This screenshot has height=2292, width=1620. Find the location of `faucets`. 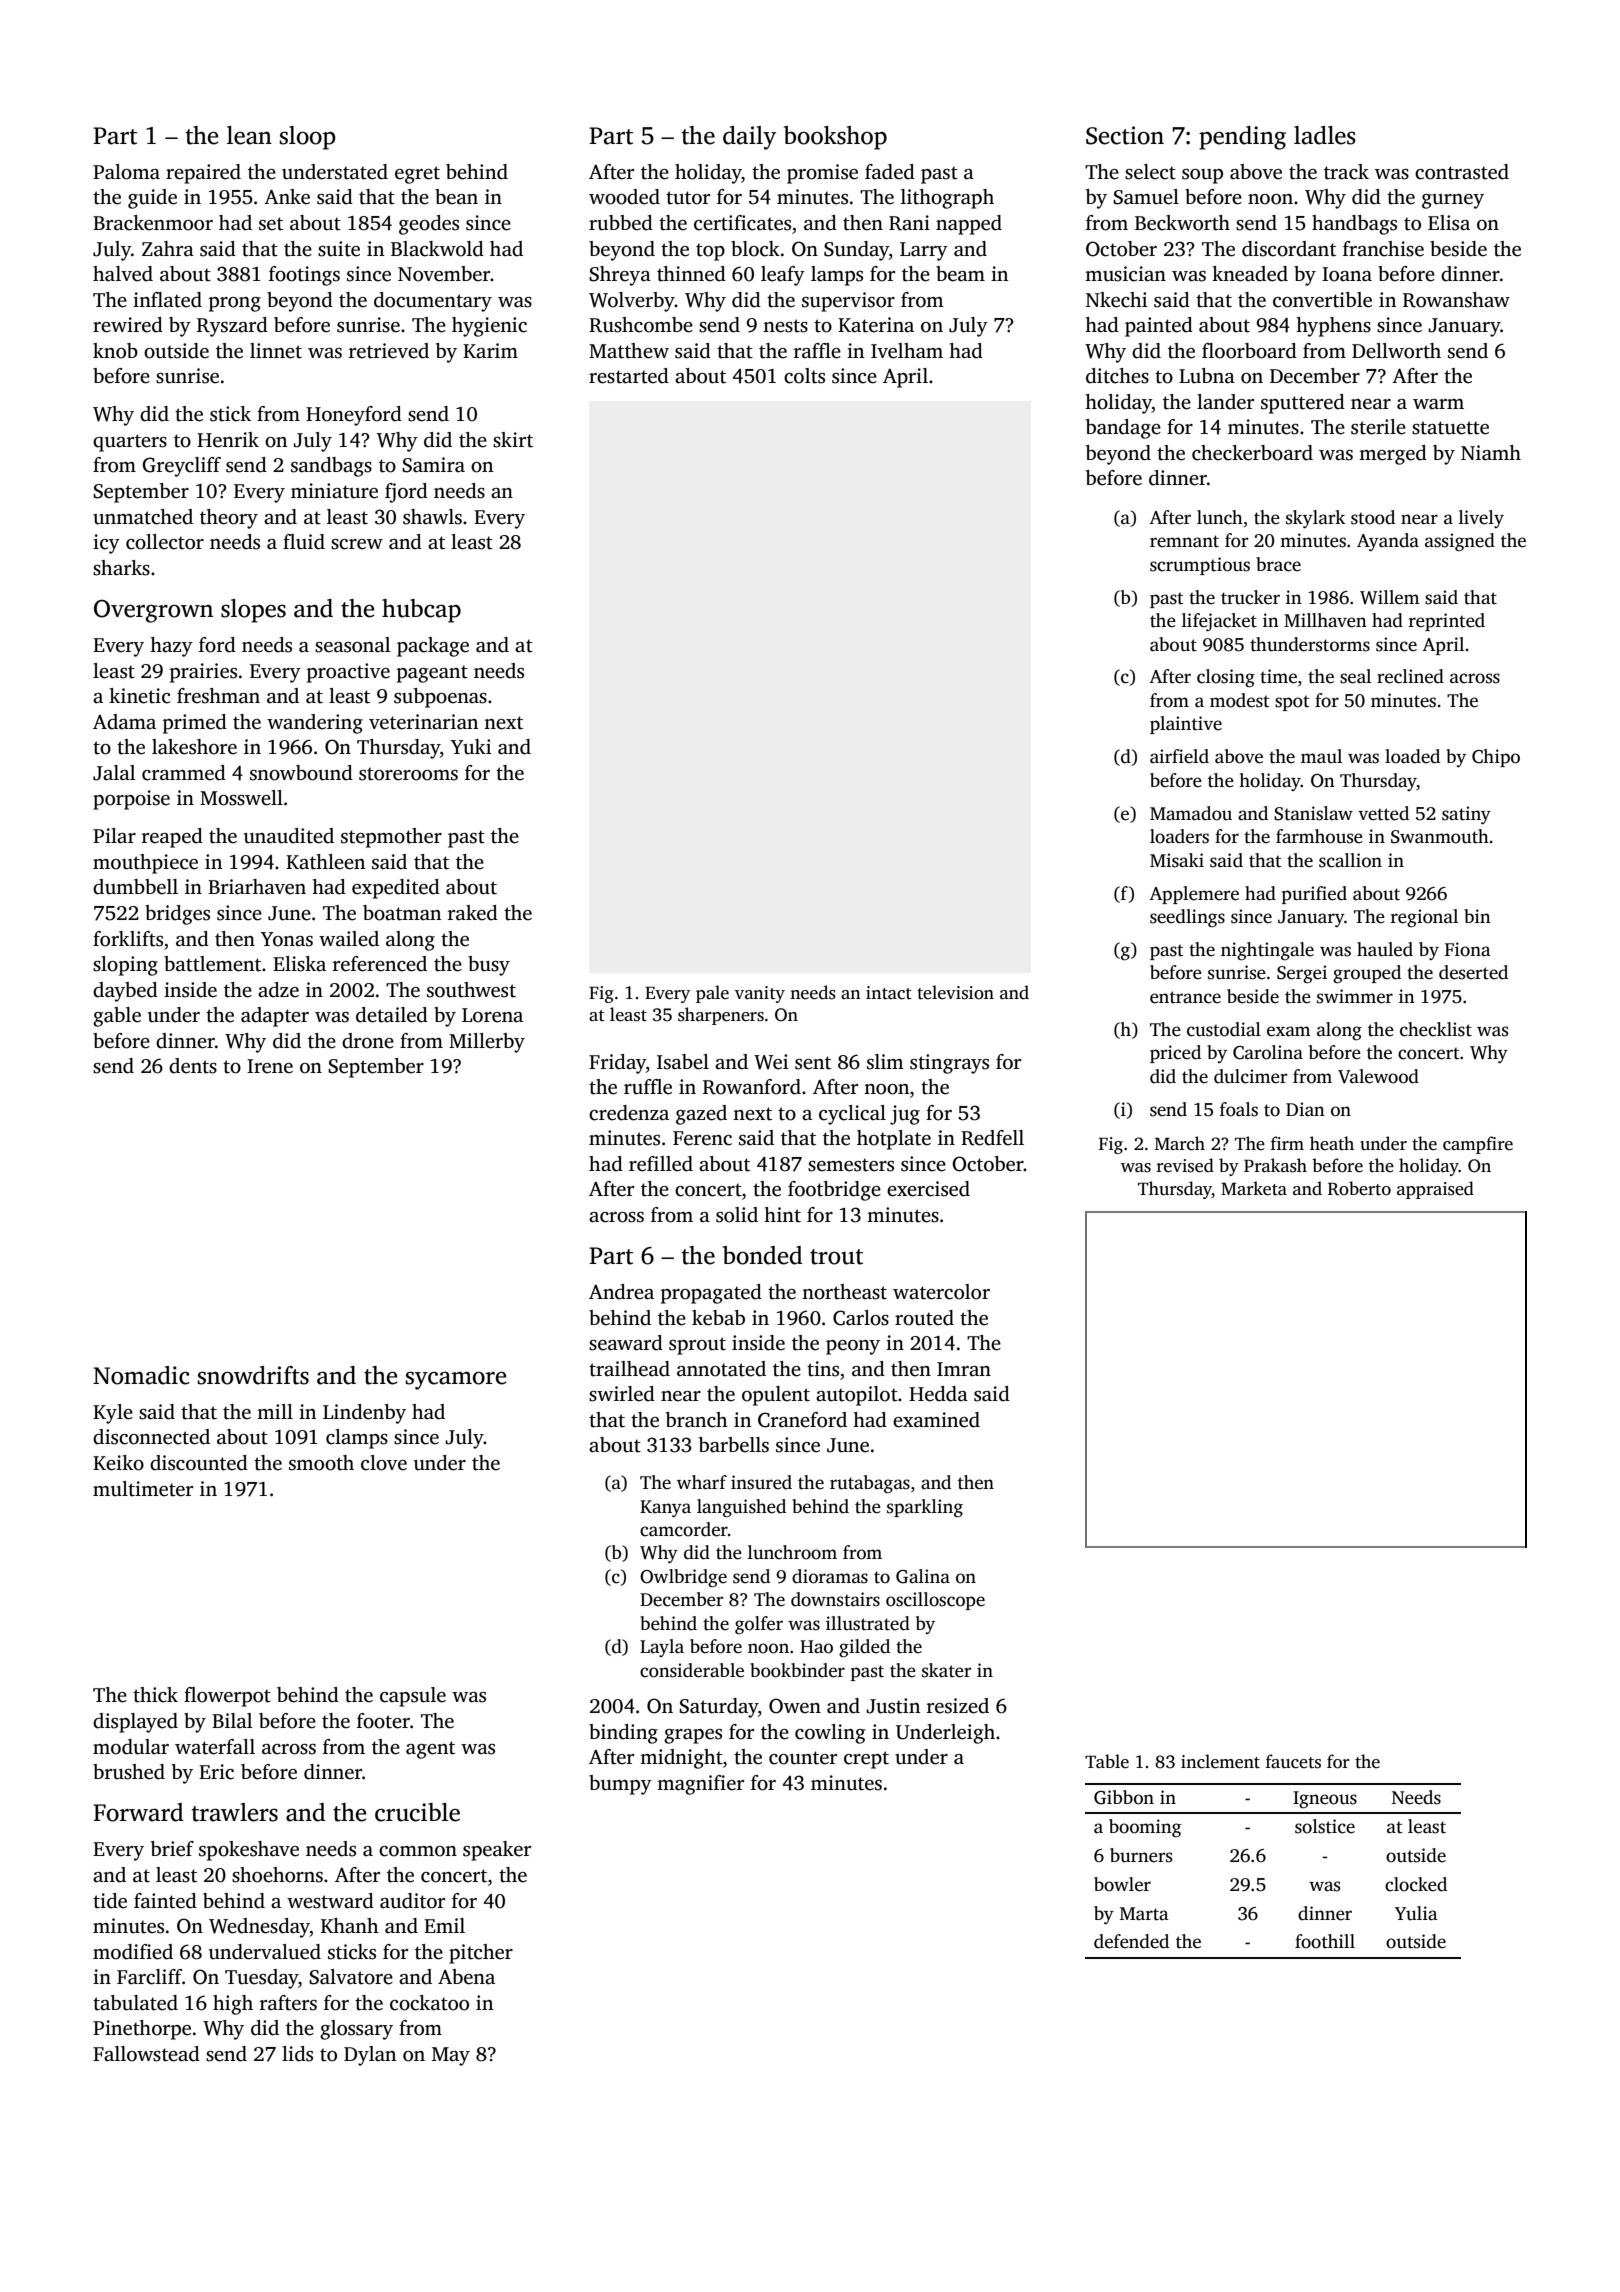

faucets is located at coordinates (1293, 1761).
